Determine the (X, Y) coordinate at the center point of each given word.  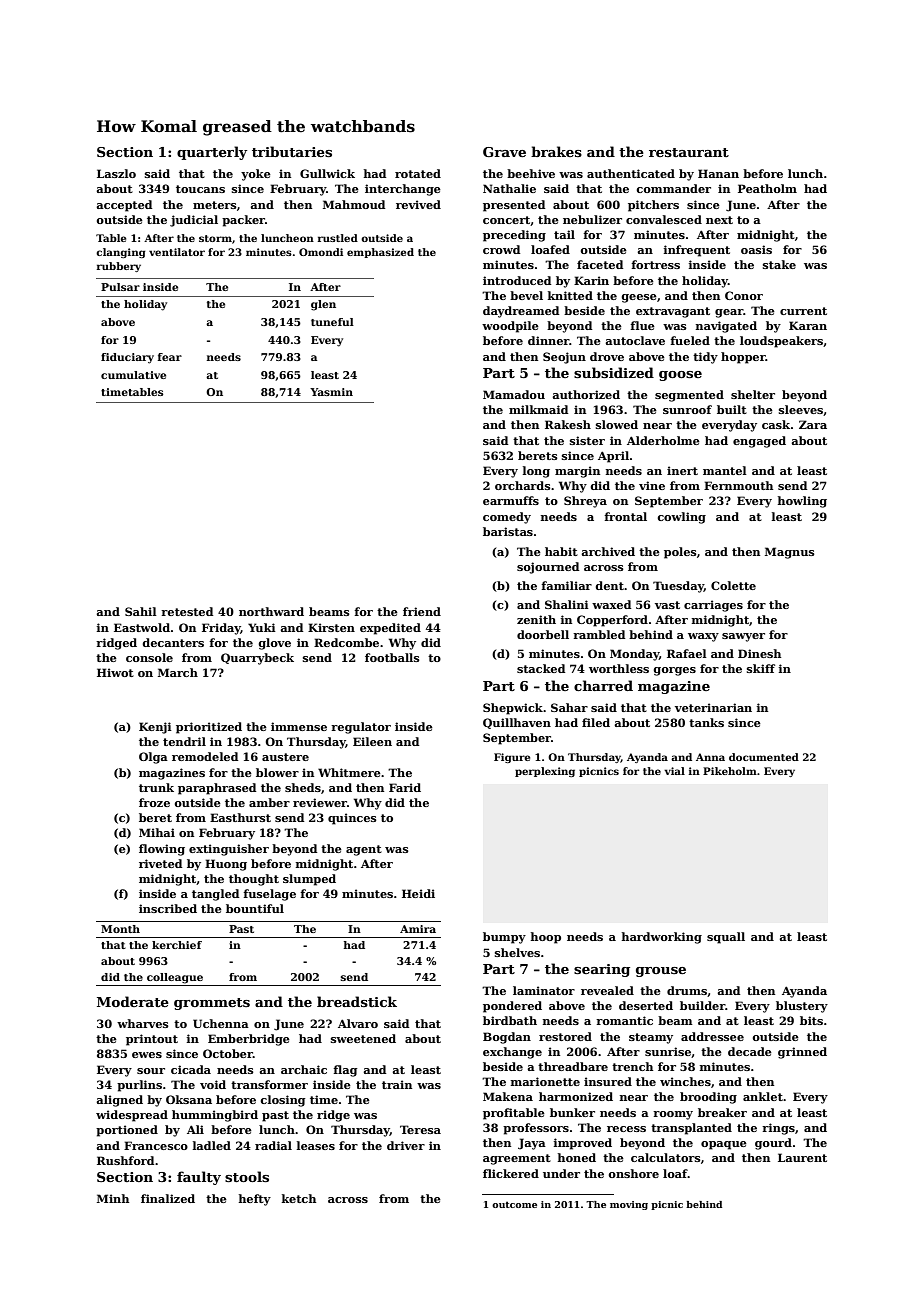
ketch (299, 1198)
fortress (655, 264)
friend (422, 611)
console (149, 657)
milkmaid (538, 409)
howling (802, 502)
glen (323, 305)
